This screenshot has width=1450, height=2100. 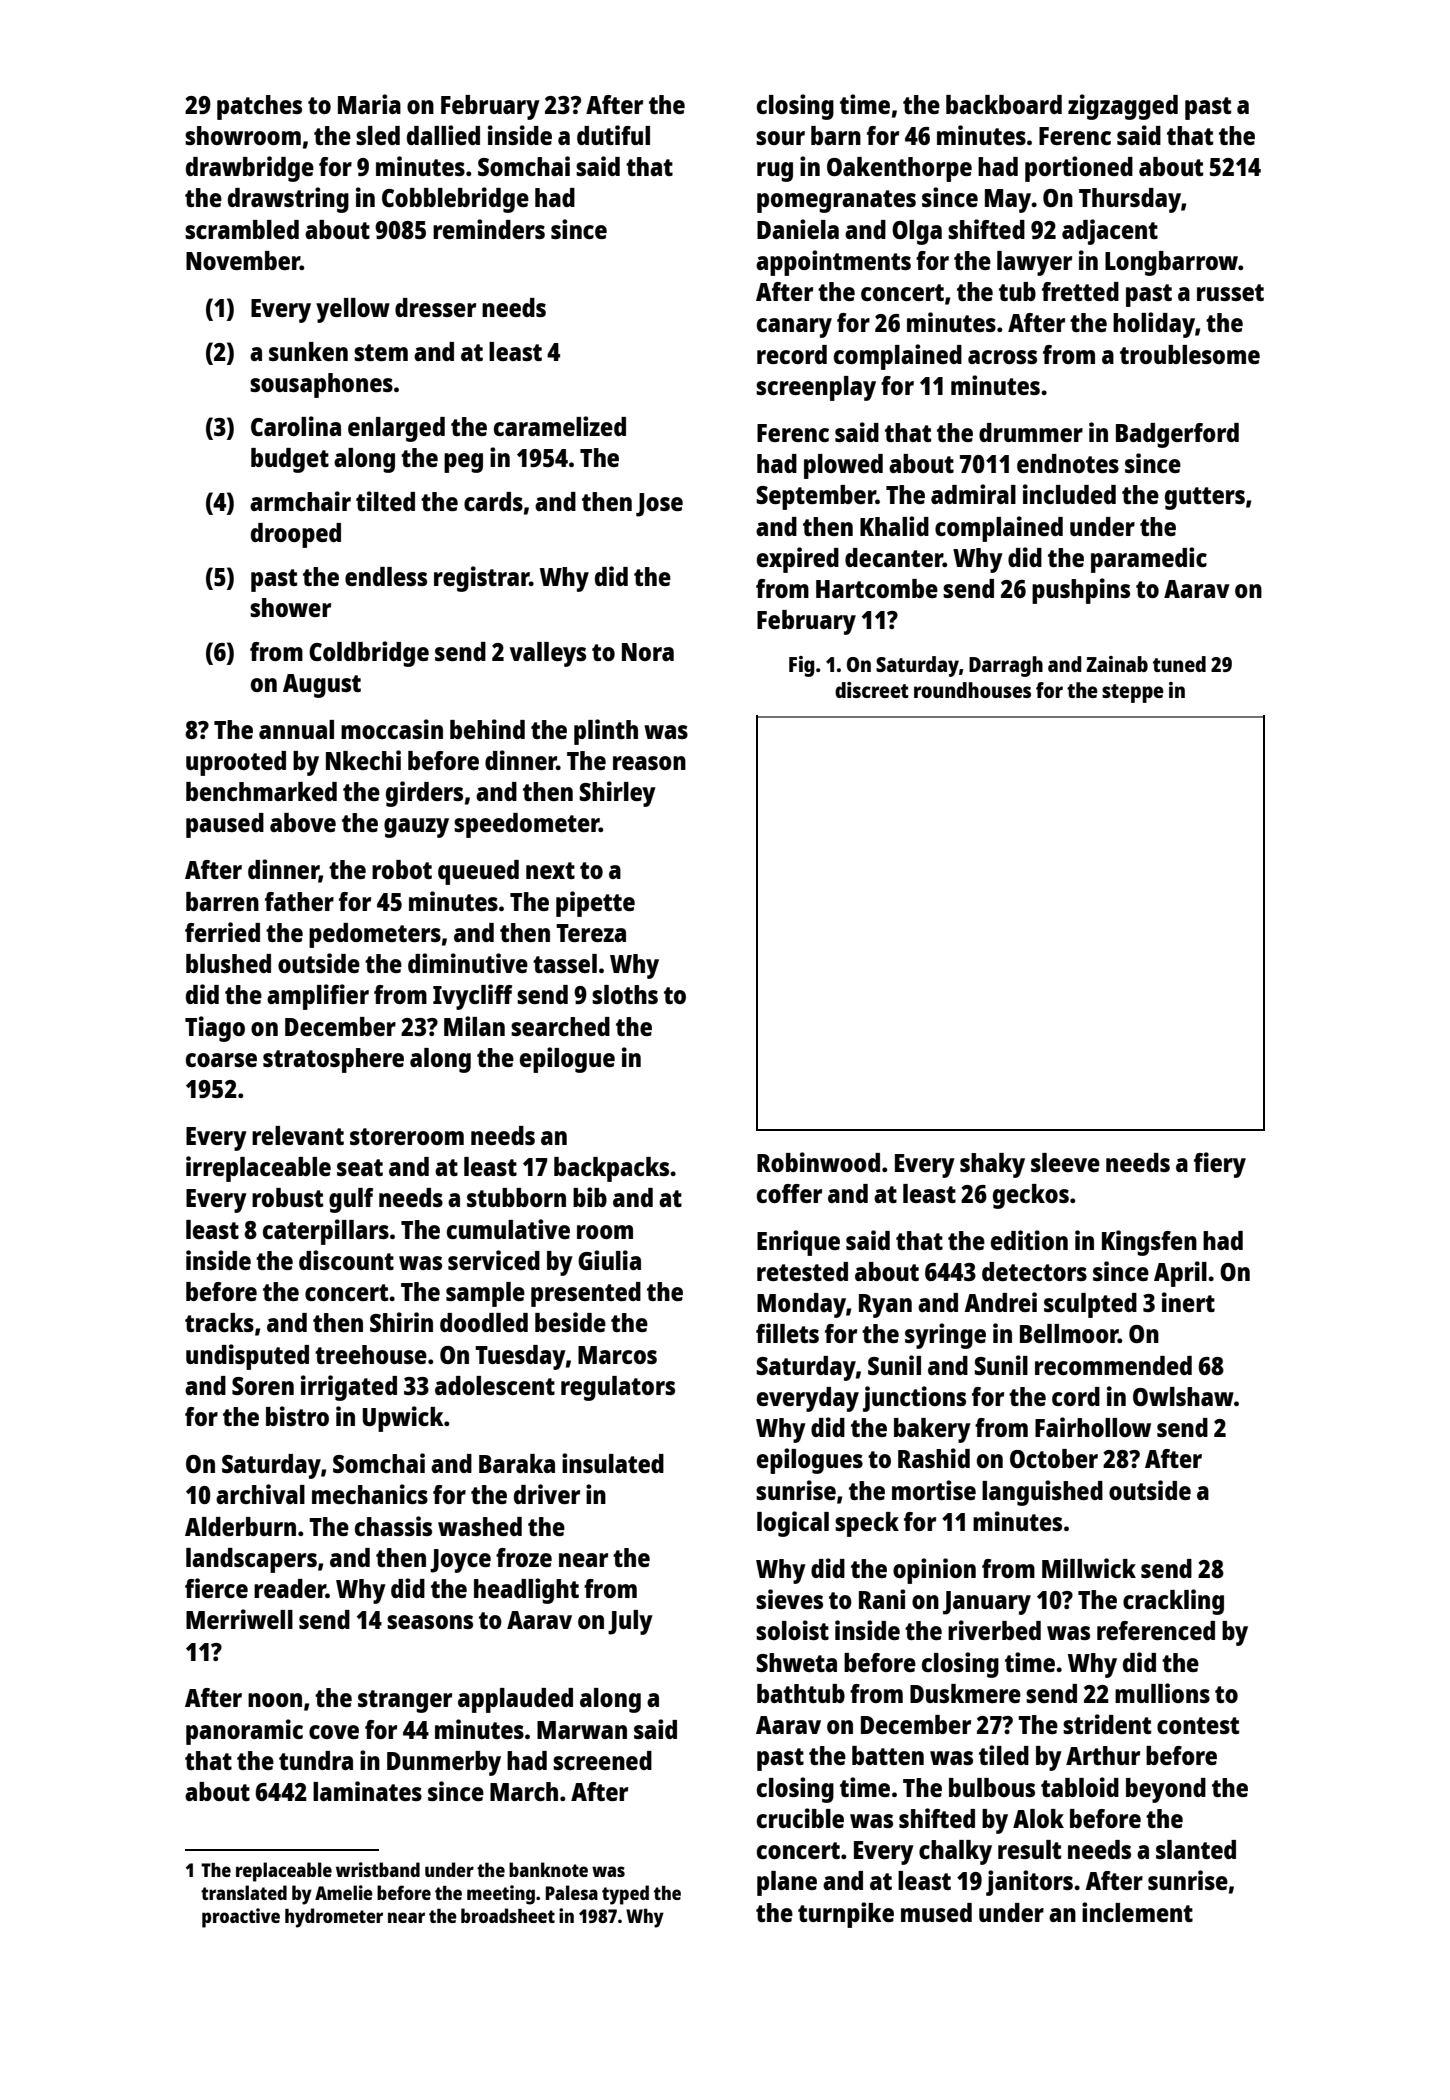 I want to click on translated, so click(x=244, y=1892).
